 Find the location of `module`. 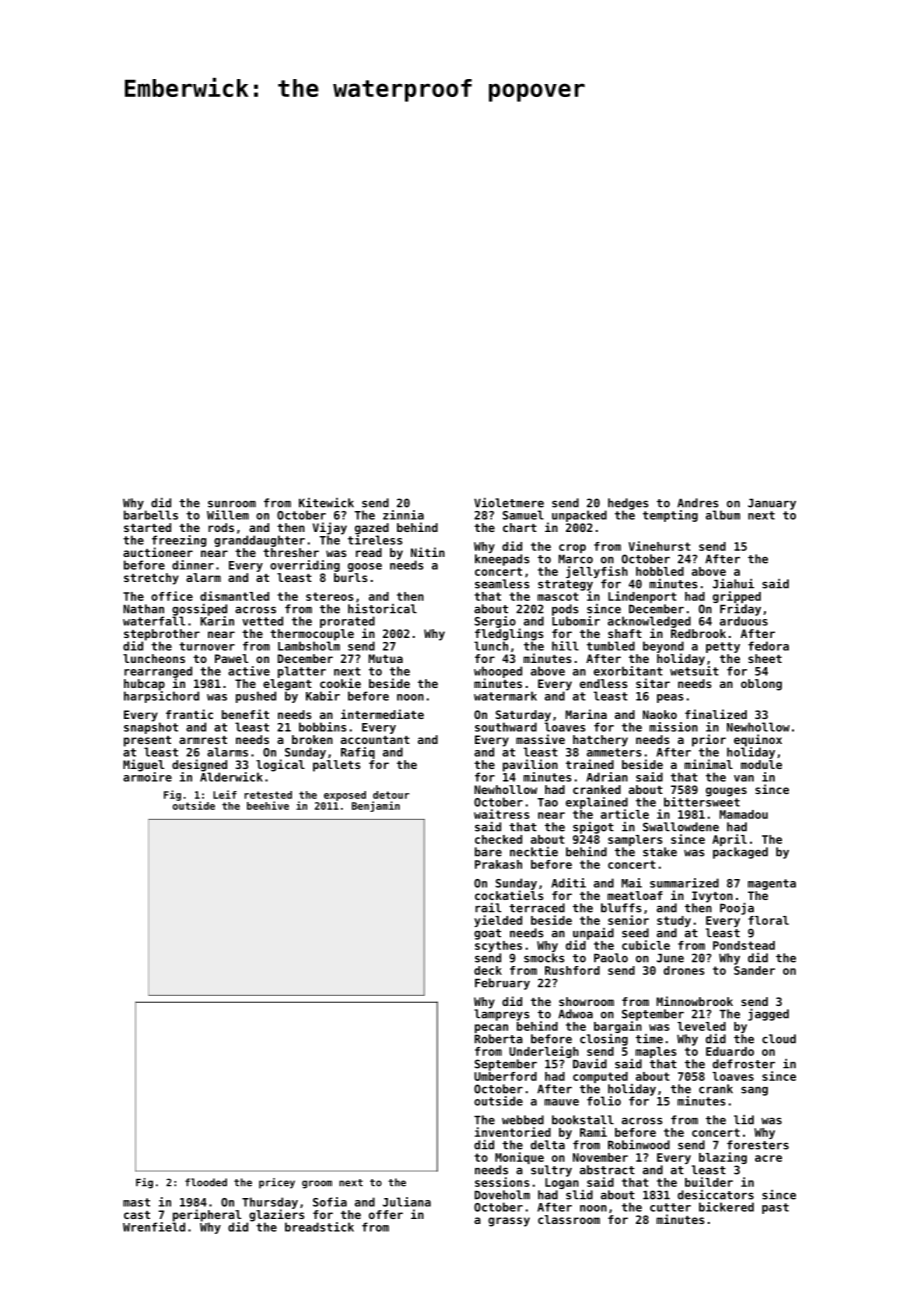

module is located at coordinates (761, 764).
